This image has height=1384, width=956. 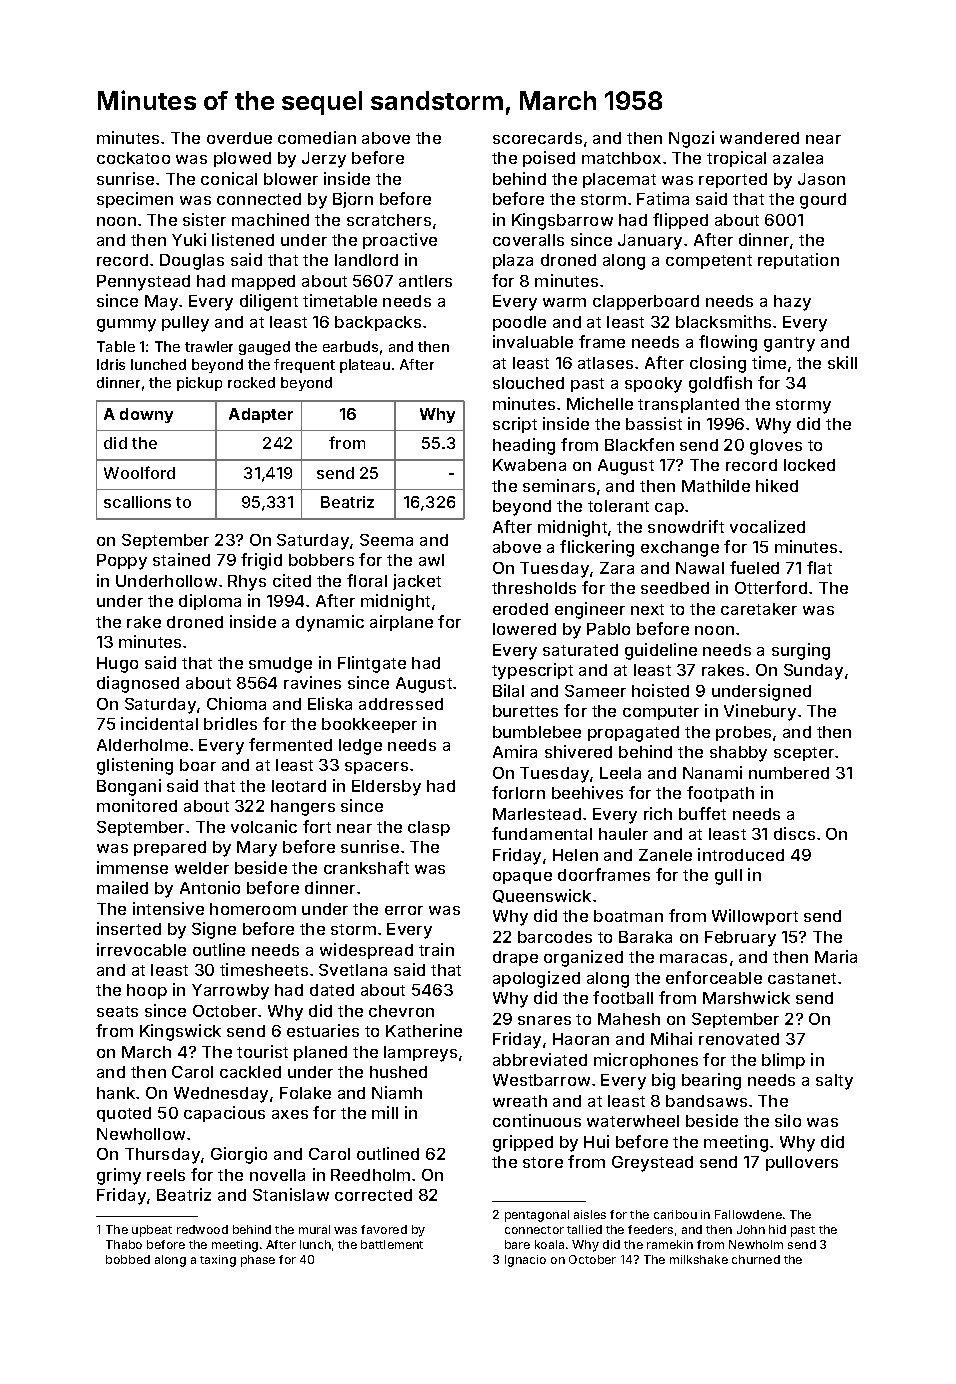 What do you see at coordinates (759, 138) in the image?
I see `wandered` at bounding box center [759, 138].
